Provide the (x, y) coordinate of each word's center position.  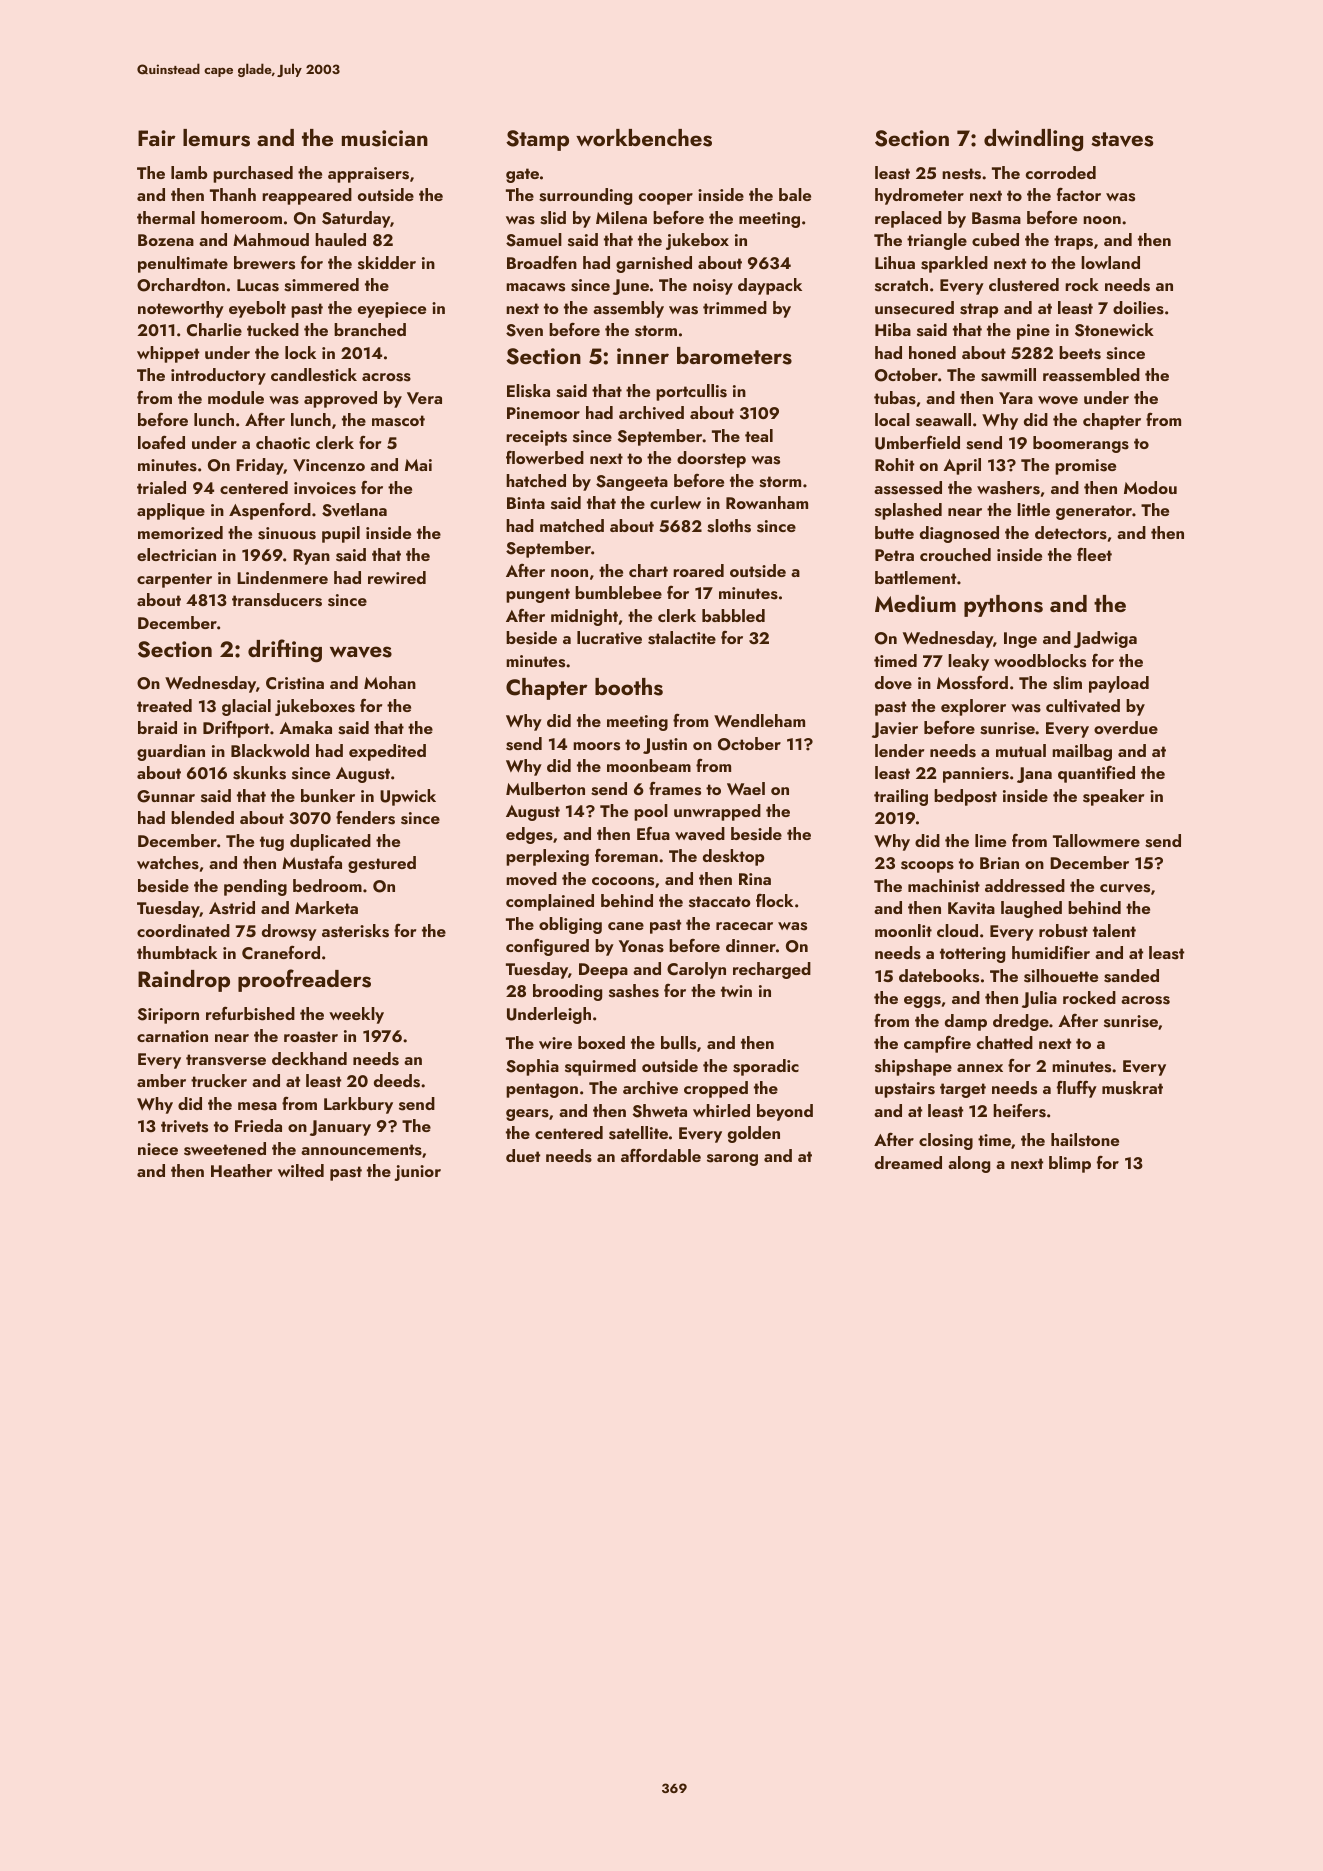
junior (418, 1173)
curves (1125, 888)
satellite (638, 1133)
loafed (161, 442)
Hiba (893, 329)
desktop (733, 857)
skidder (387, 263)
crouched (955, 554)
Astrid (232, 908)
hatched (536, 480)
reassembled (1091, 375)
